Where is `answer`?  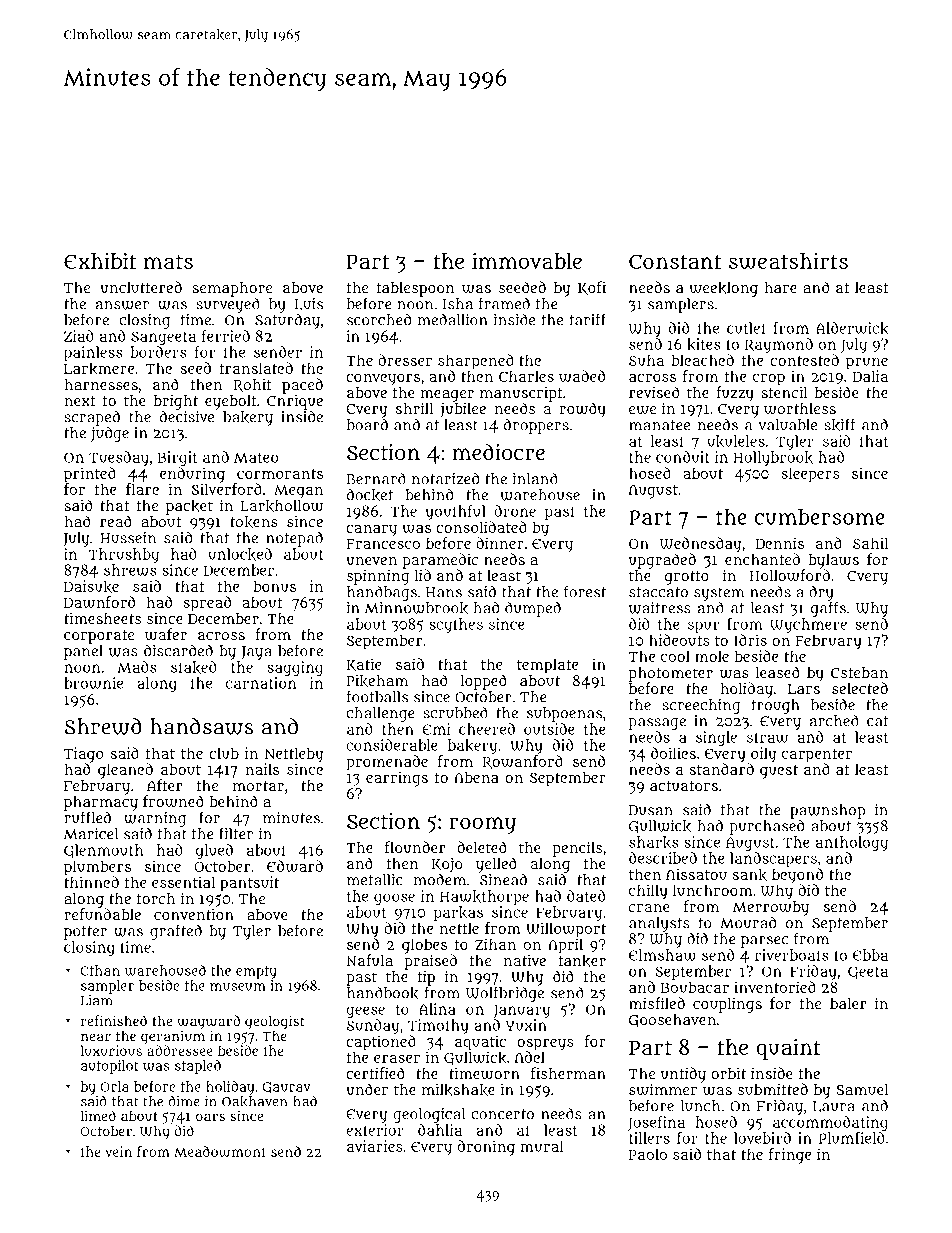
answer is located at coordinates (122, 305).
